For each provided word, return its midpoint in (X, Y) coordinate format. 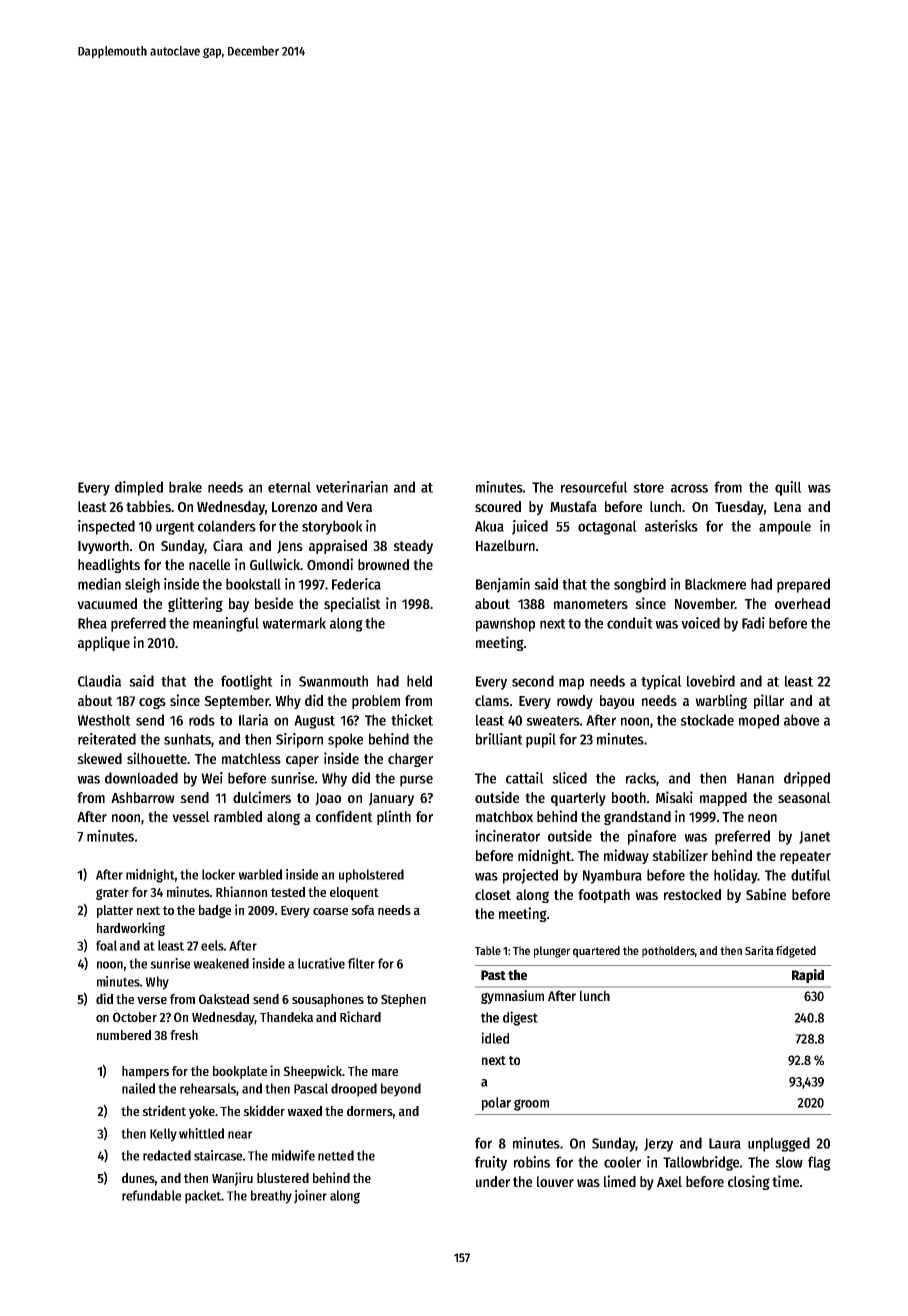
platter (115, 911)
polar (496, 1104)
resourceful (594, 487)
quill (788, 488)
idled (495, 1038)
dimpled (139, 488)
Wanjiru (232, 1179)
